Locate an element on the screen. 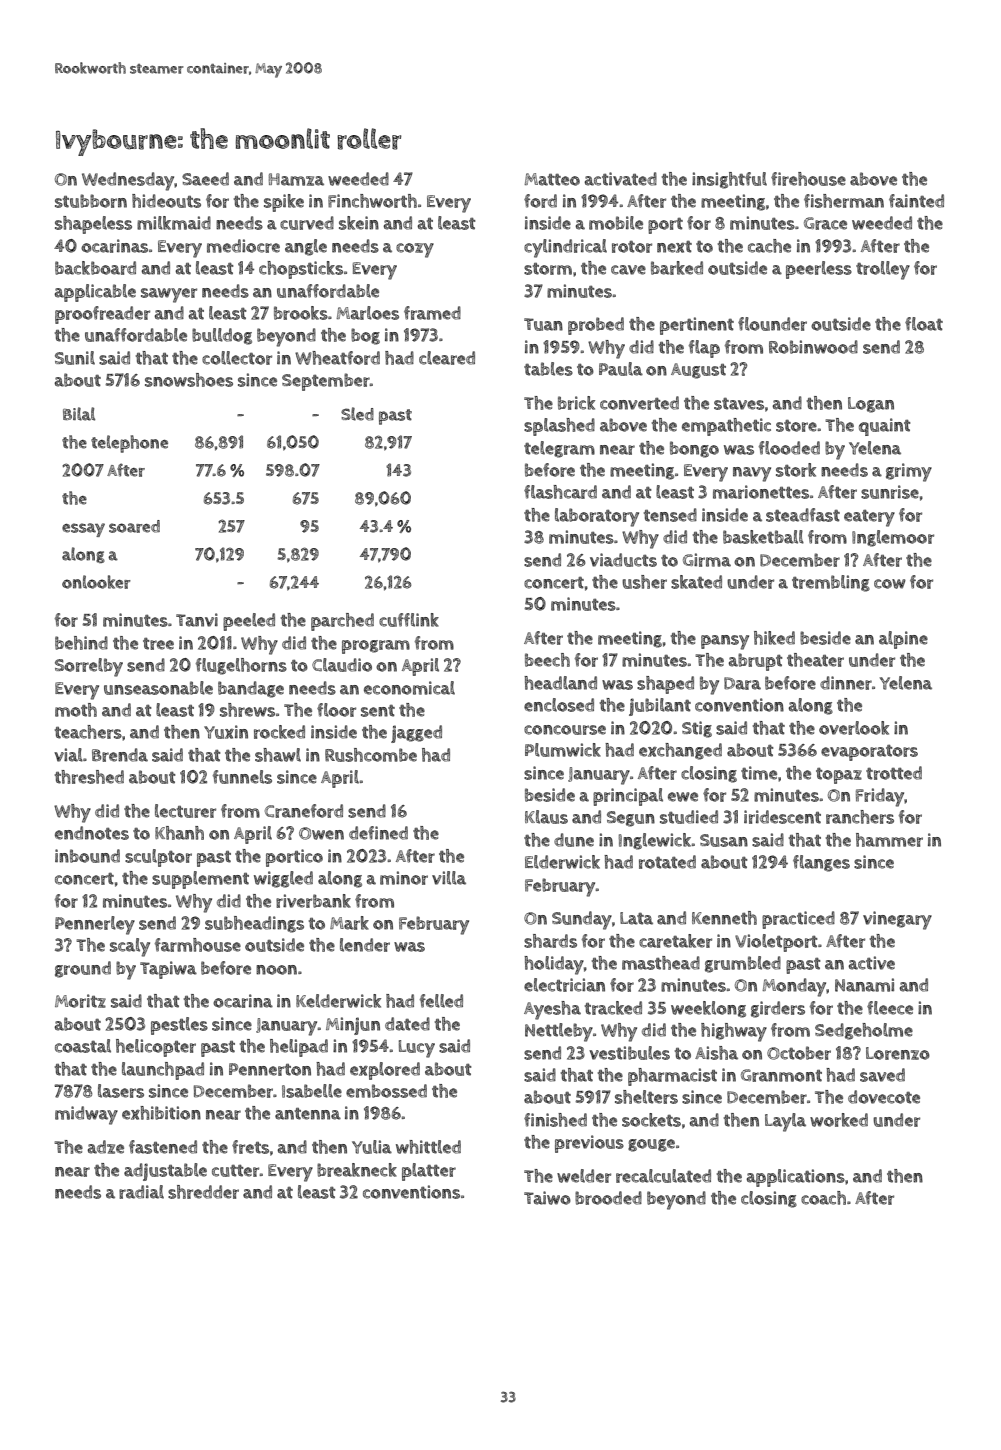  skated is located at coordinates (696, 582).
